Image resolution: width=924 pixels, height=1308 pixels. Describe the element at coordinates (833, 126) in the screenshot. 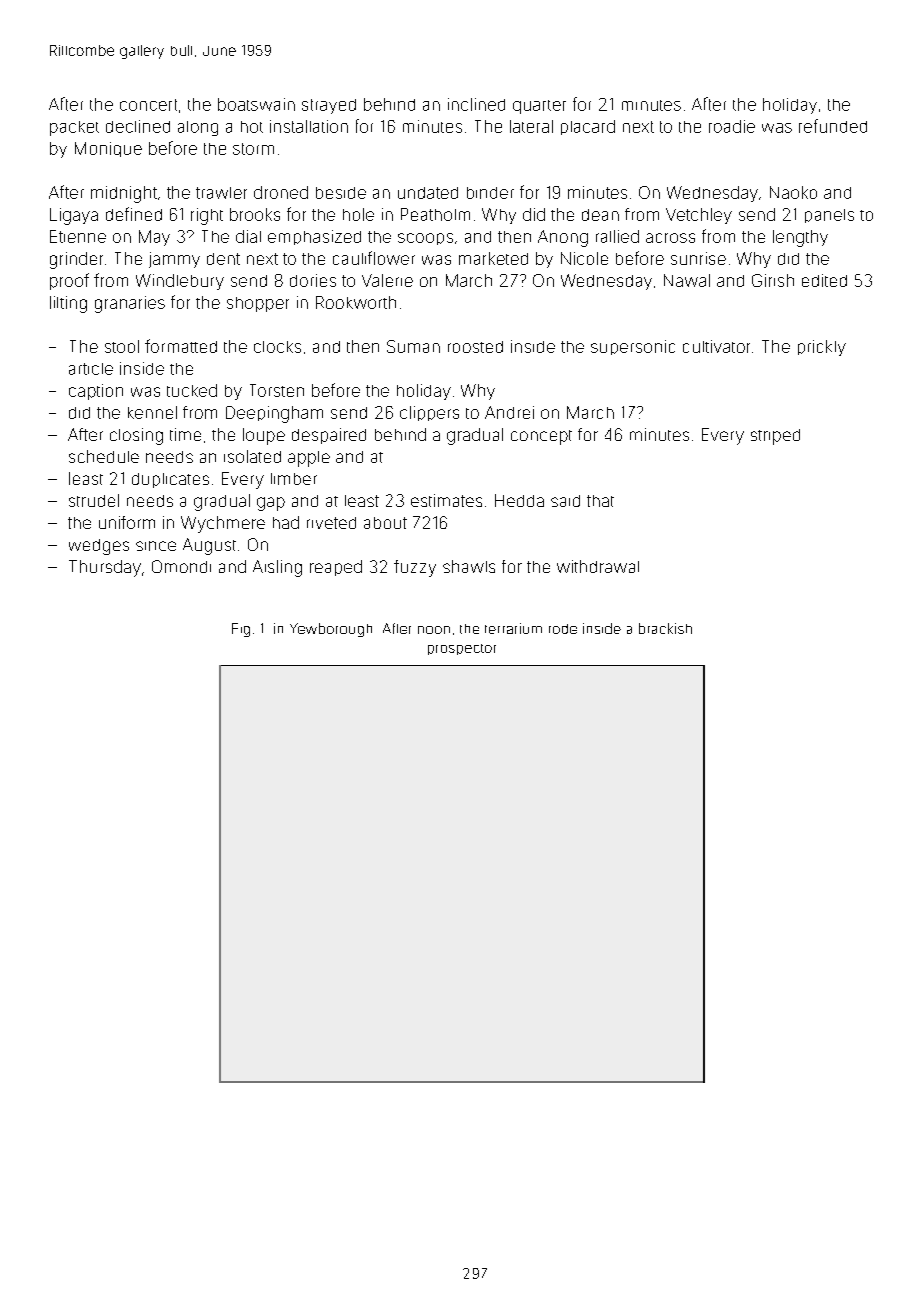

I see `refunded` at that location.
